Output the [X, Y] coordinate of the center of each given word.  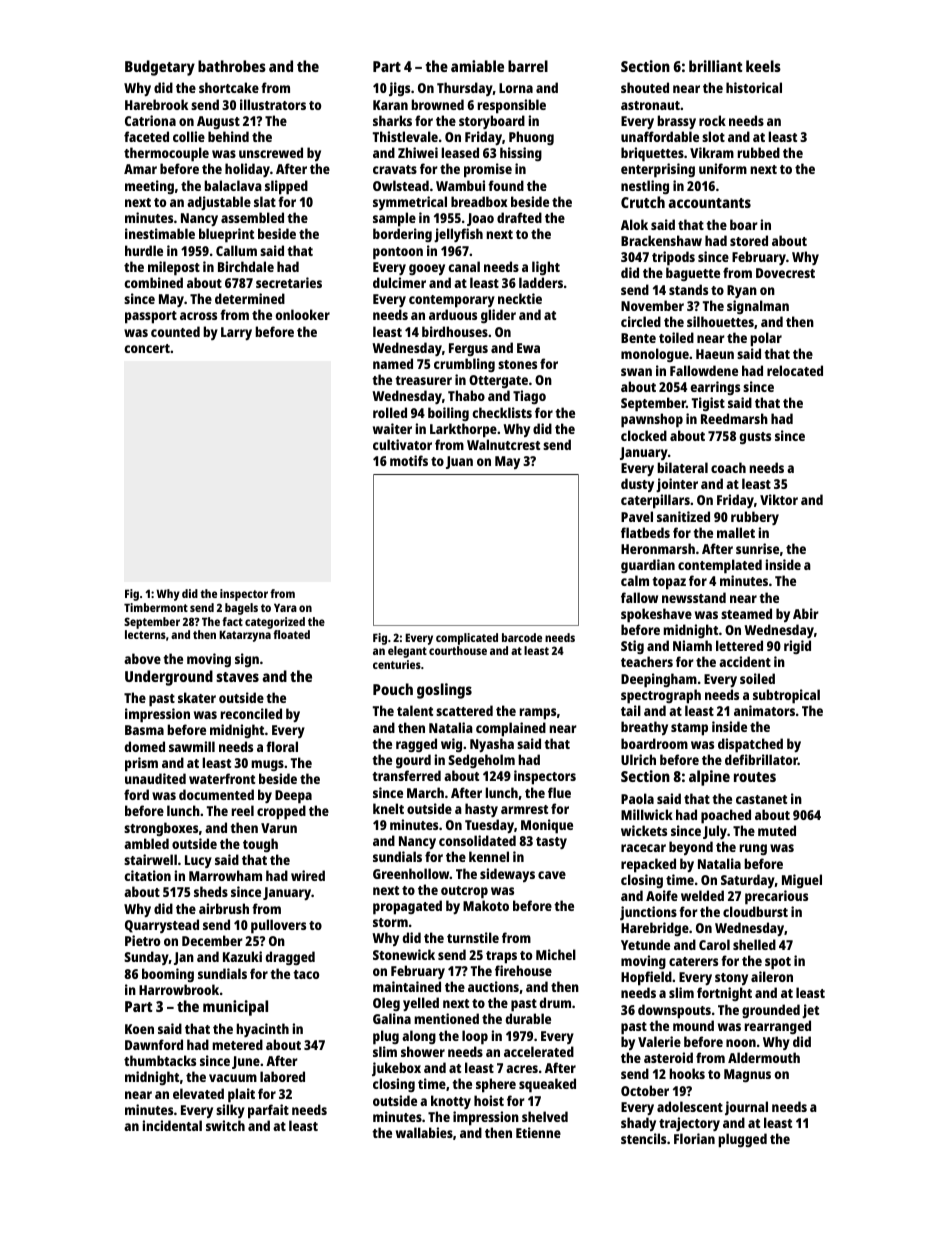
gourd [413, 761]
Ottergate [498, 381]
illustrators [273, 104]
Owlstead [401, 185]
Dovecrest [785, 273]
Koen [139, 1029]
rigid [797, 647]
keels [763, 66]
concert [147, 348]
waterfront [222, 778]
